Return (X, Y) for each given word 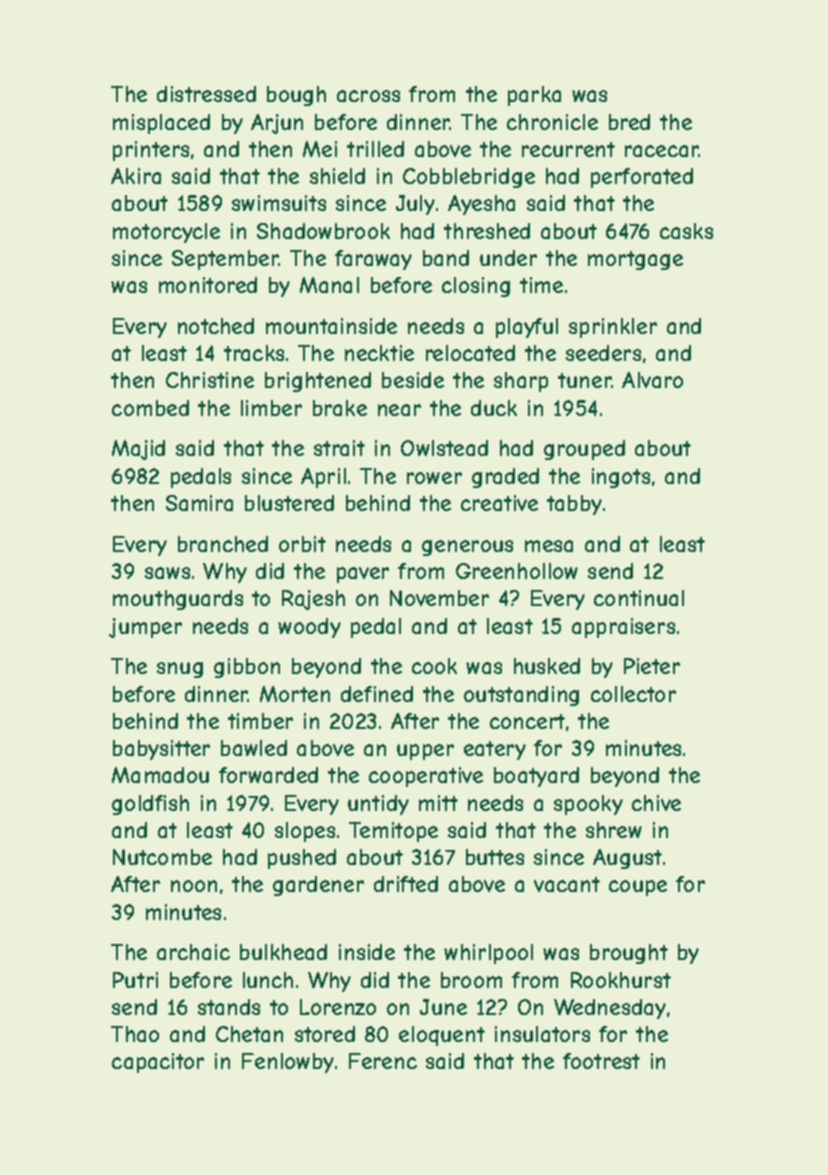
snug (180, 670)
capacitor (158, 1063)
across (368, 96)
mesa (549, 546)
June (443, 1007)
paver (363, 575)
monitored (208, 285)
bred (629, 122)
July (415, 205)
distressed (206, 94)
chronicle (552, 122)
